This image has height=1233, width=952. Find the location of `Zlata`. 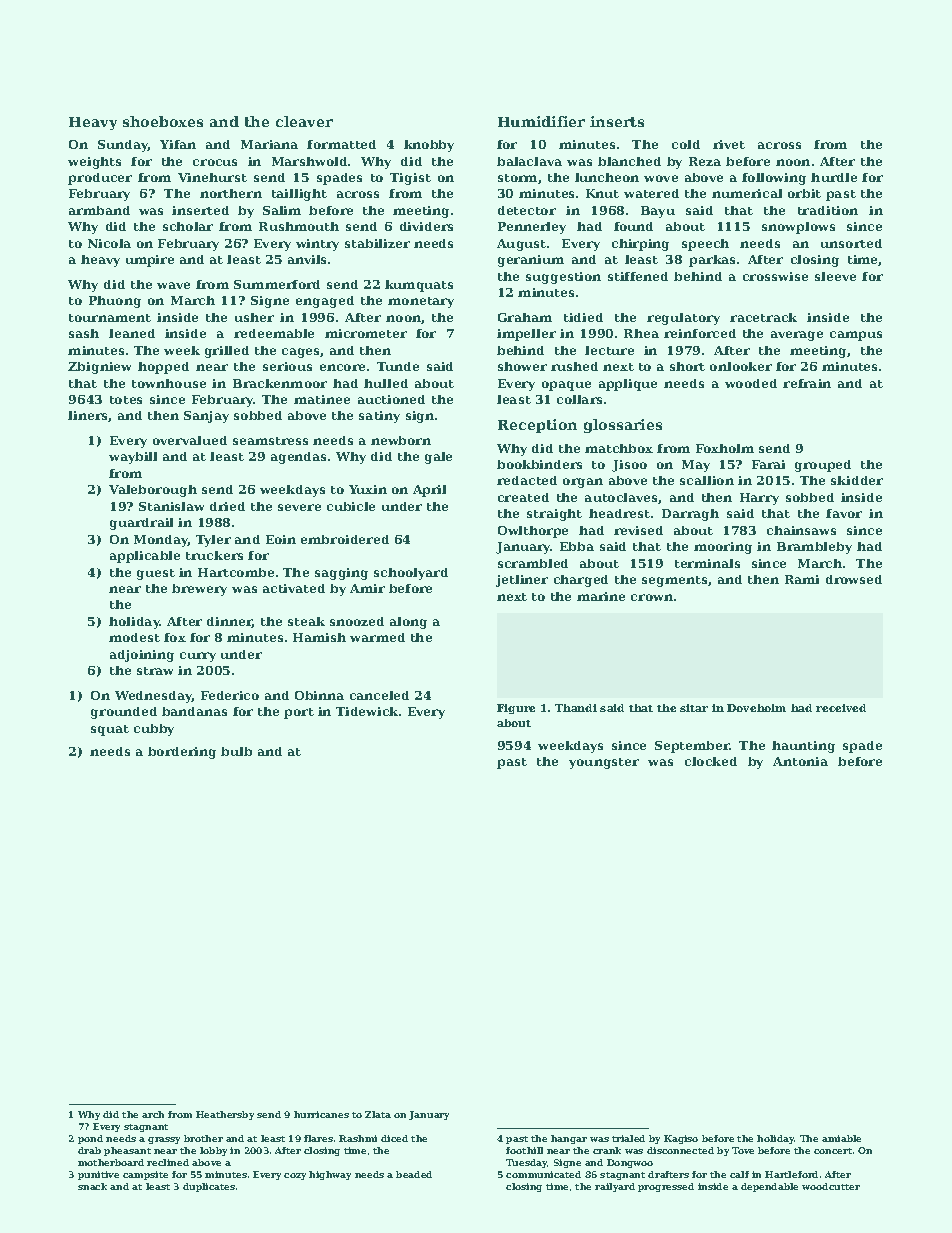

Zlata is located at coordinates (378, 1114).
